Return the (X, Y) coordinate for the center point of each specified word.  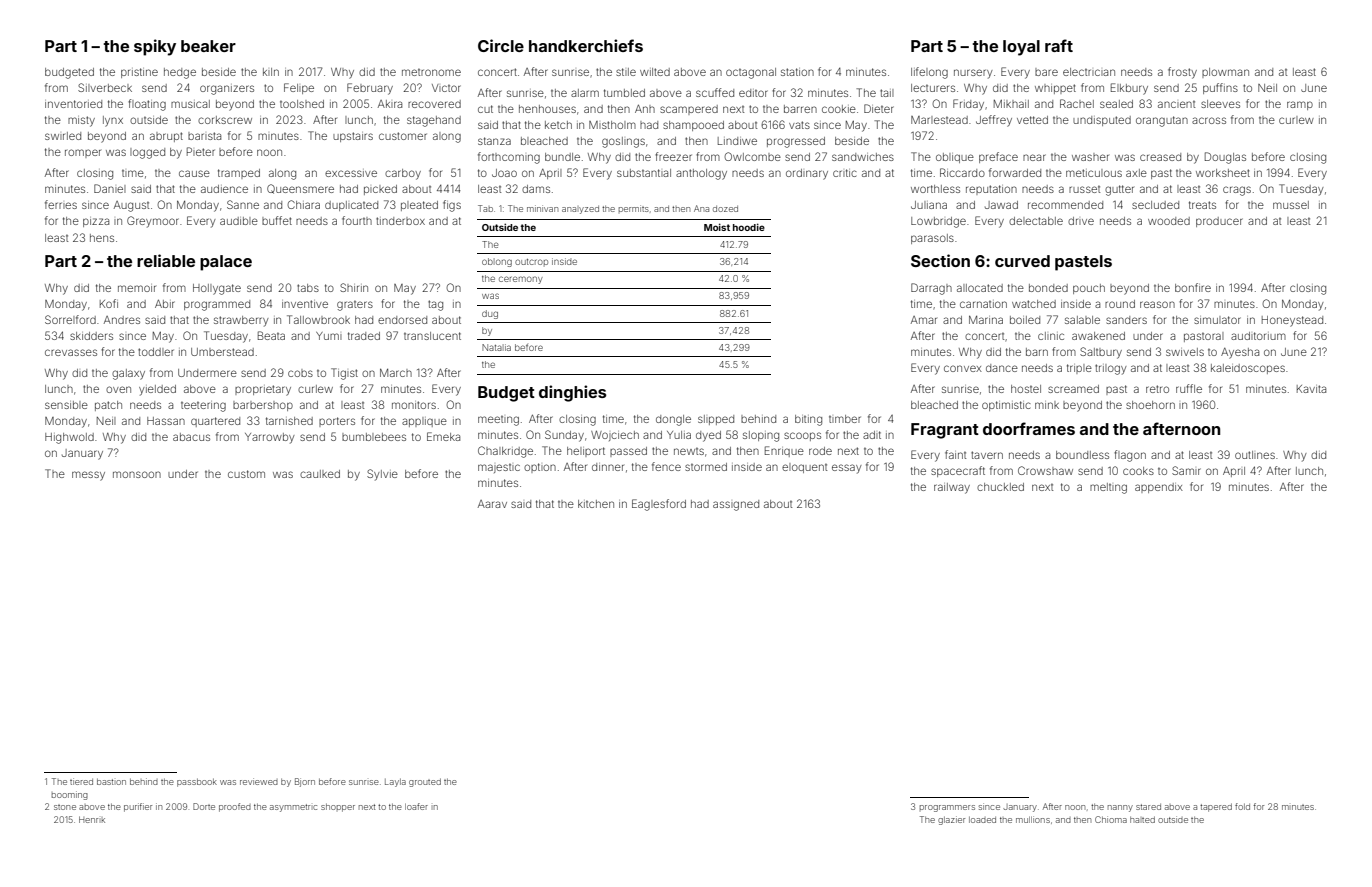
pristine (139, 73)
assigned (736, 505)
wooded (1169, 221)
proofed (235, 807)
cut (485, 109)
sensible (66, 405)
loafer (416, 806)
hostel (1026, 389)
